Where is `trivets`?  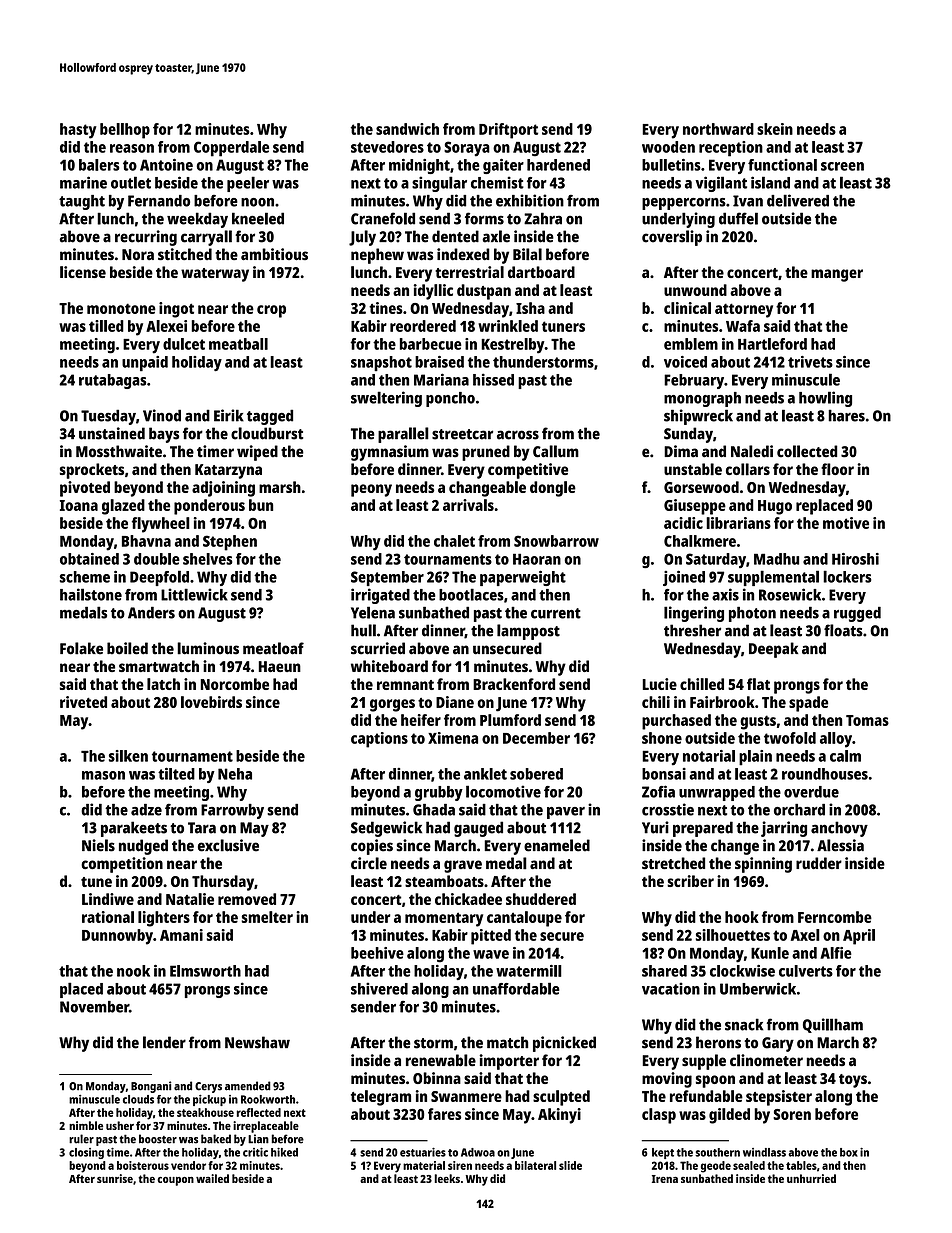
trivets is located at coordinates (810, 362).
